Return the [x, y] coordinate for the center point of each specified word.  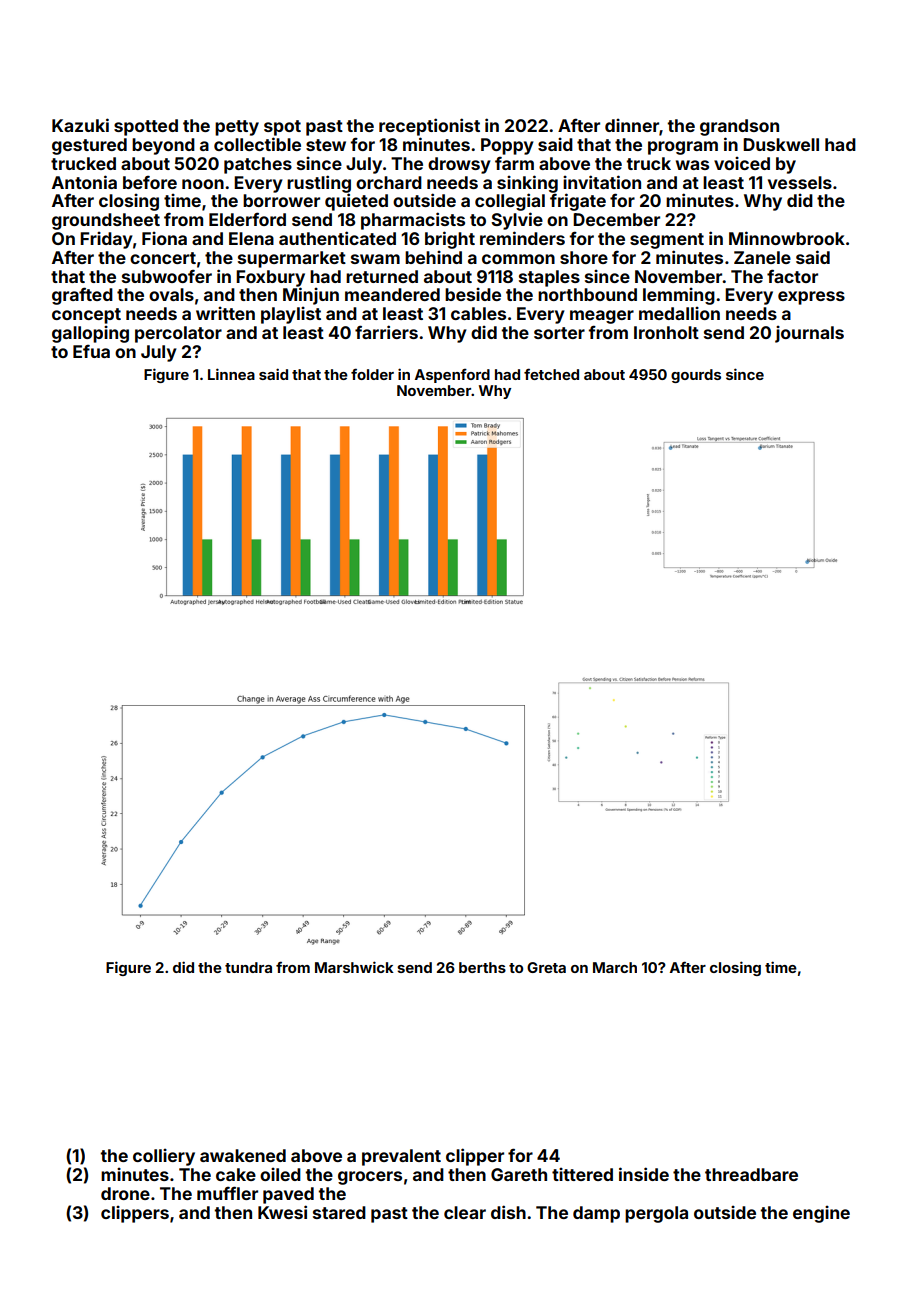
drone [125, 1193]
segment [667, 241]
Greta [546, 967]
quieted [356, 202]
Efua [91, 351]
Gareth [519, 1174]
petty [237, 128]
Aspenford [452, 376]
